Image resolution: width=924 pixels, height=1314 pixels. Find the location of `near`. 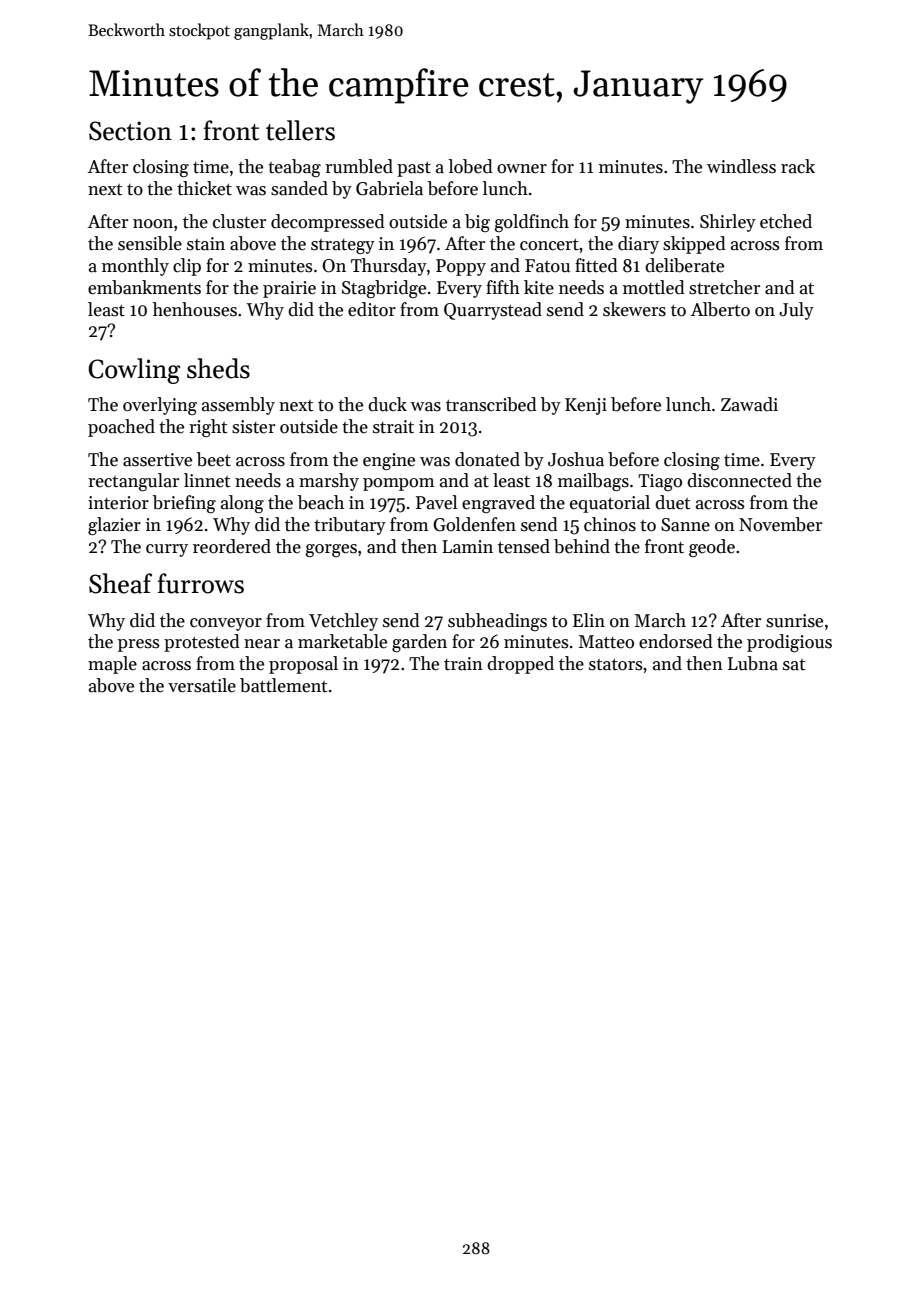

near is located at coordinates (262, 644).
